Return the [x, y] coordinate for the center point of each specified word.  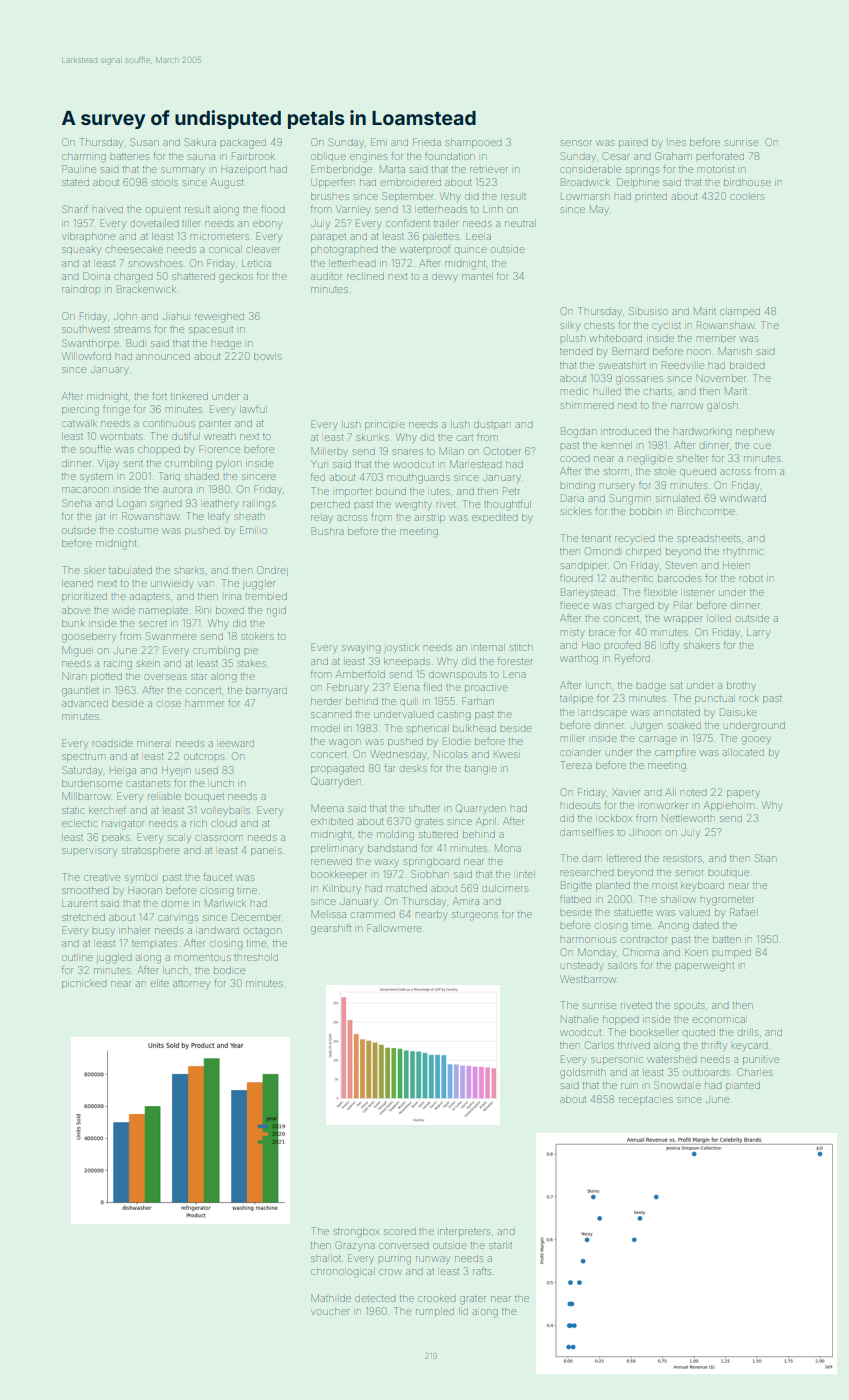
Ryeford [632, 659]
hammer [205, 704]
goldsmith [583, 1074]
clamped [740, 313]
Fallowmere [394, 928]
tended [576, 352]
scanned [331, 715]
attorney [191, 985]
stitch [521, 648]
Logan [131, 505]
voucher [330, 1311]
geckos [236, 278]
